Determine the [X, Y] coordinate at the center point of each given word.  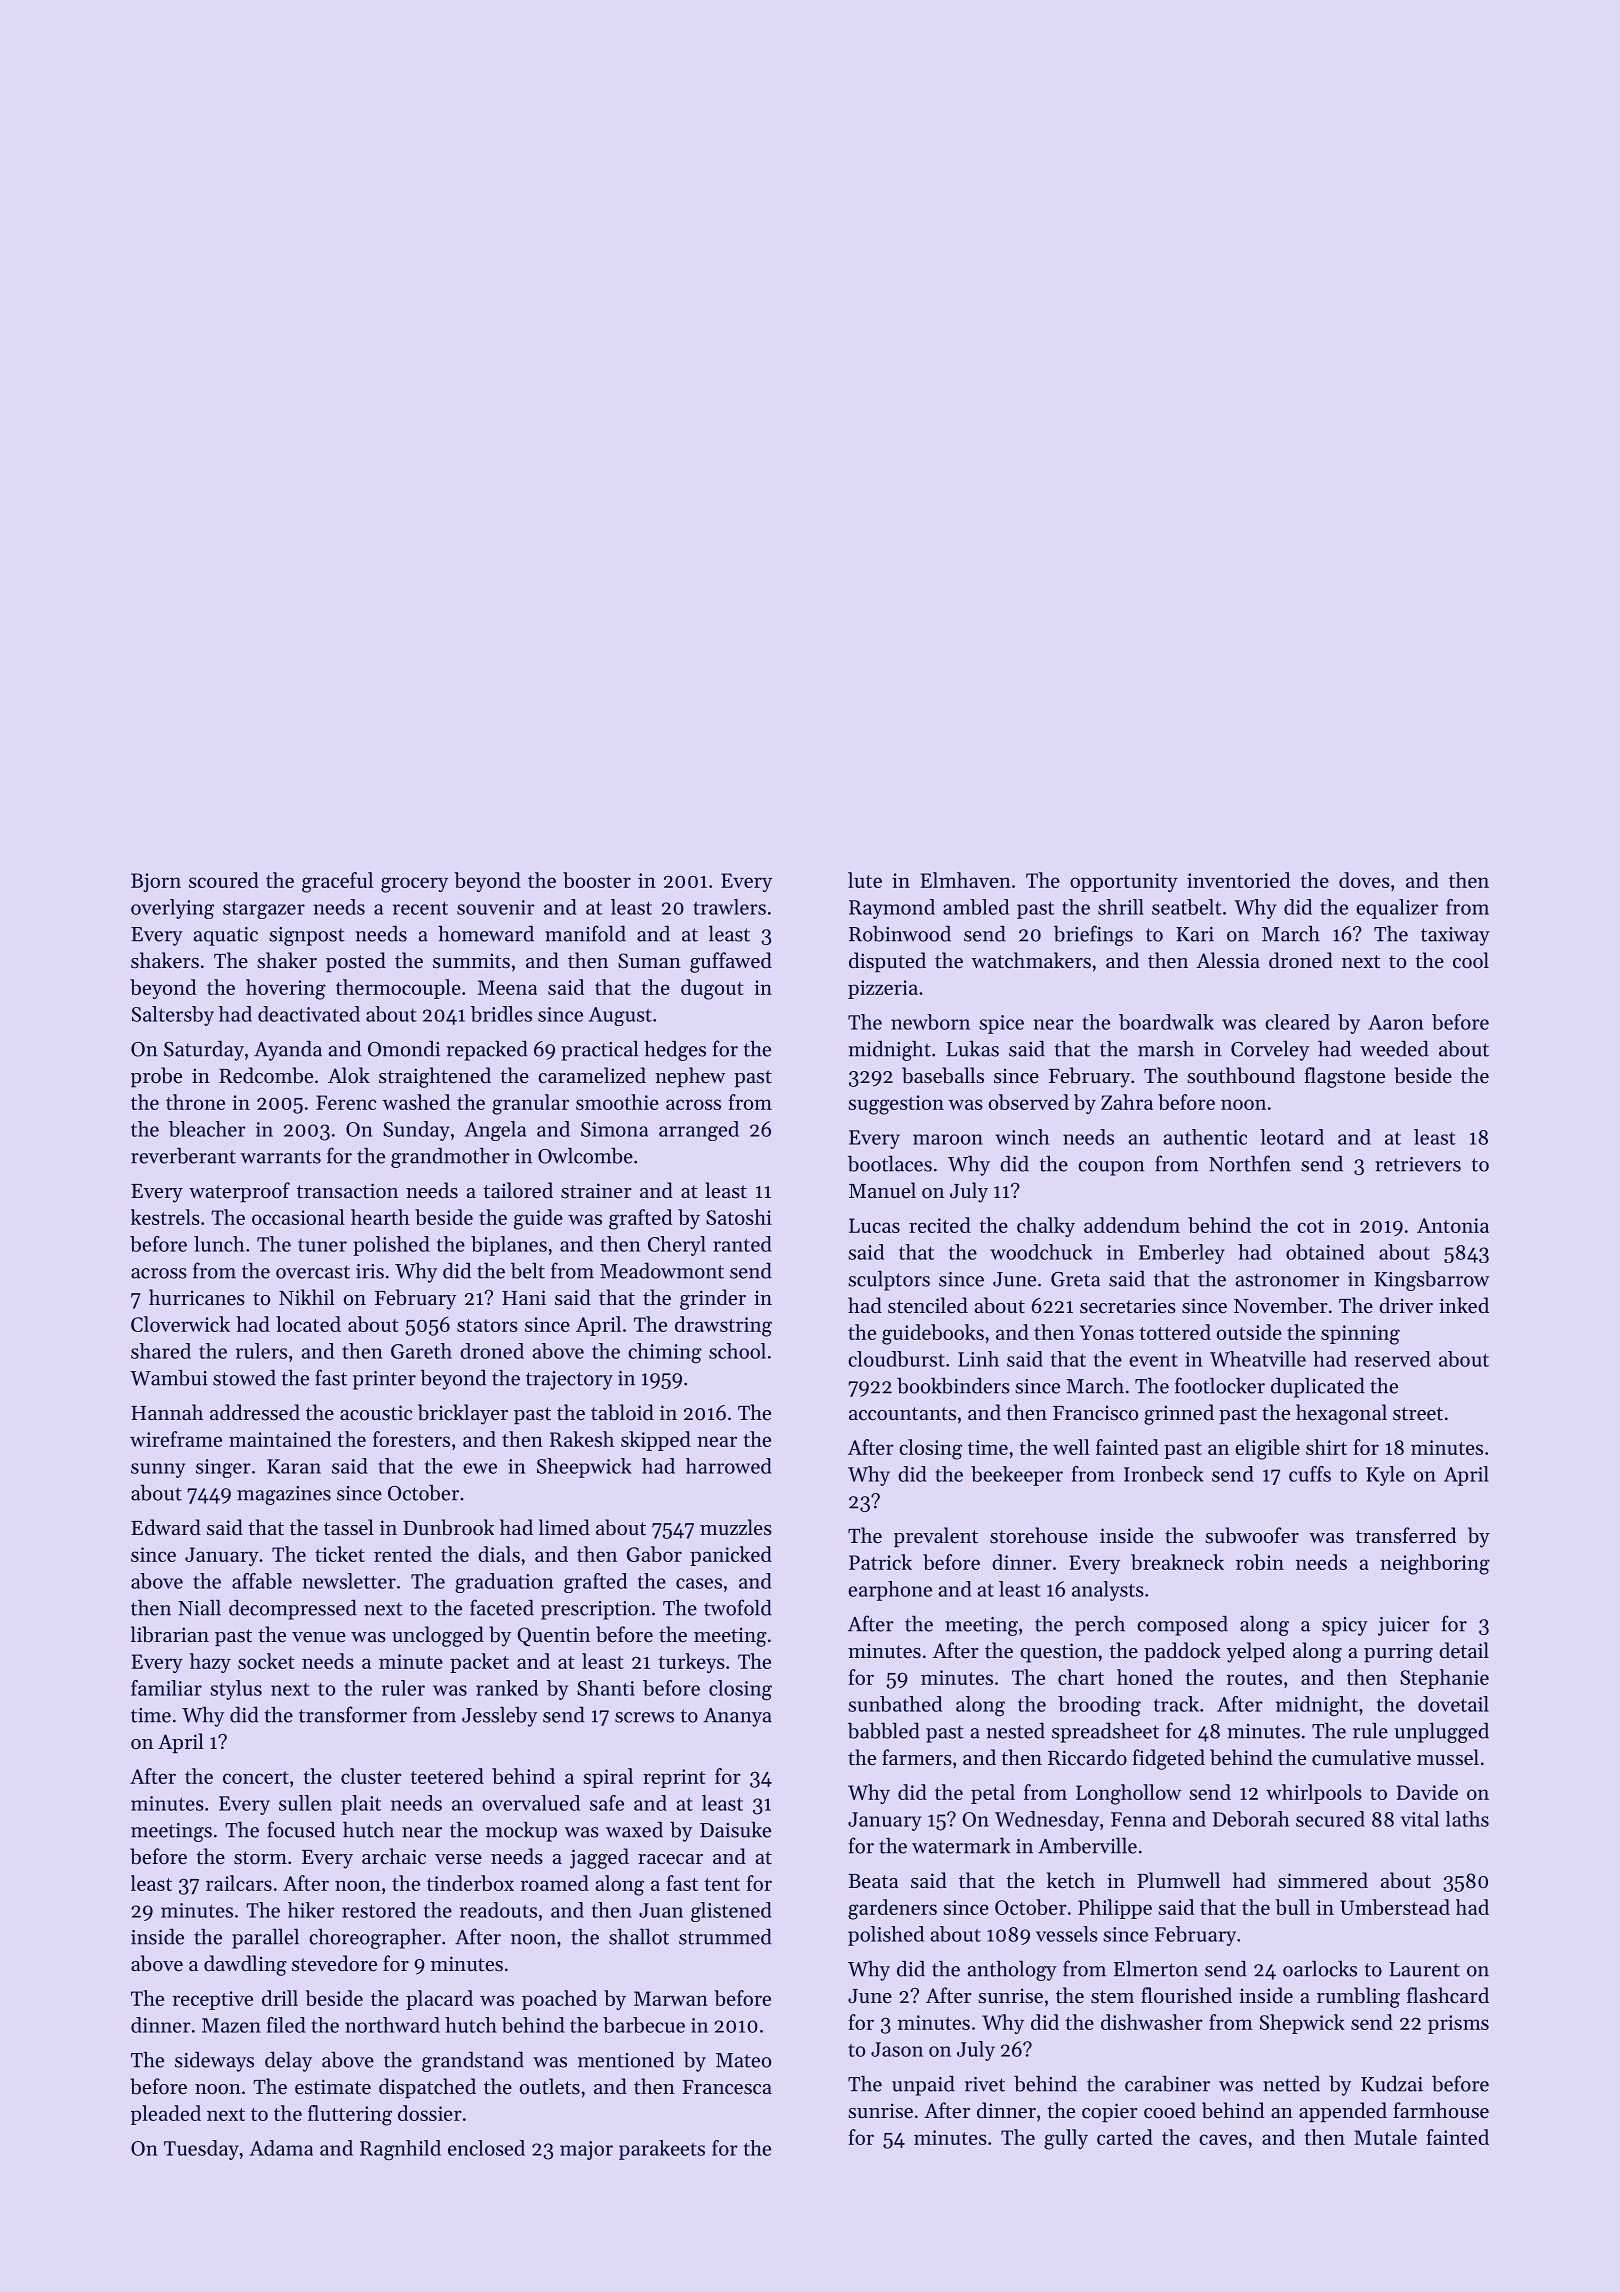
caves [1223, 2139]
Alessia [1228, 960]
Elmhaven [965, 880]
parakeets [662, 2150]
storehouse [1039, 1535]
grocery [414, 885]
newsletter [349, 1581]
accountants [902, 1414]
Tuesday [201, 2150]
